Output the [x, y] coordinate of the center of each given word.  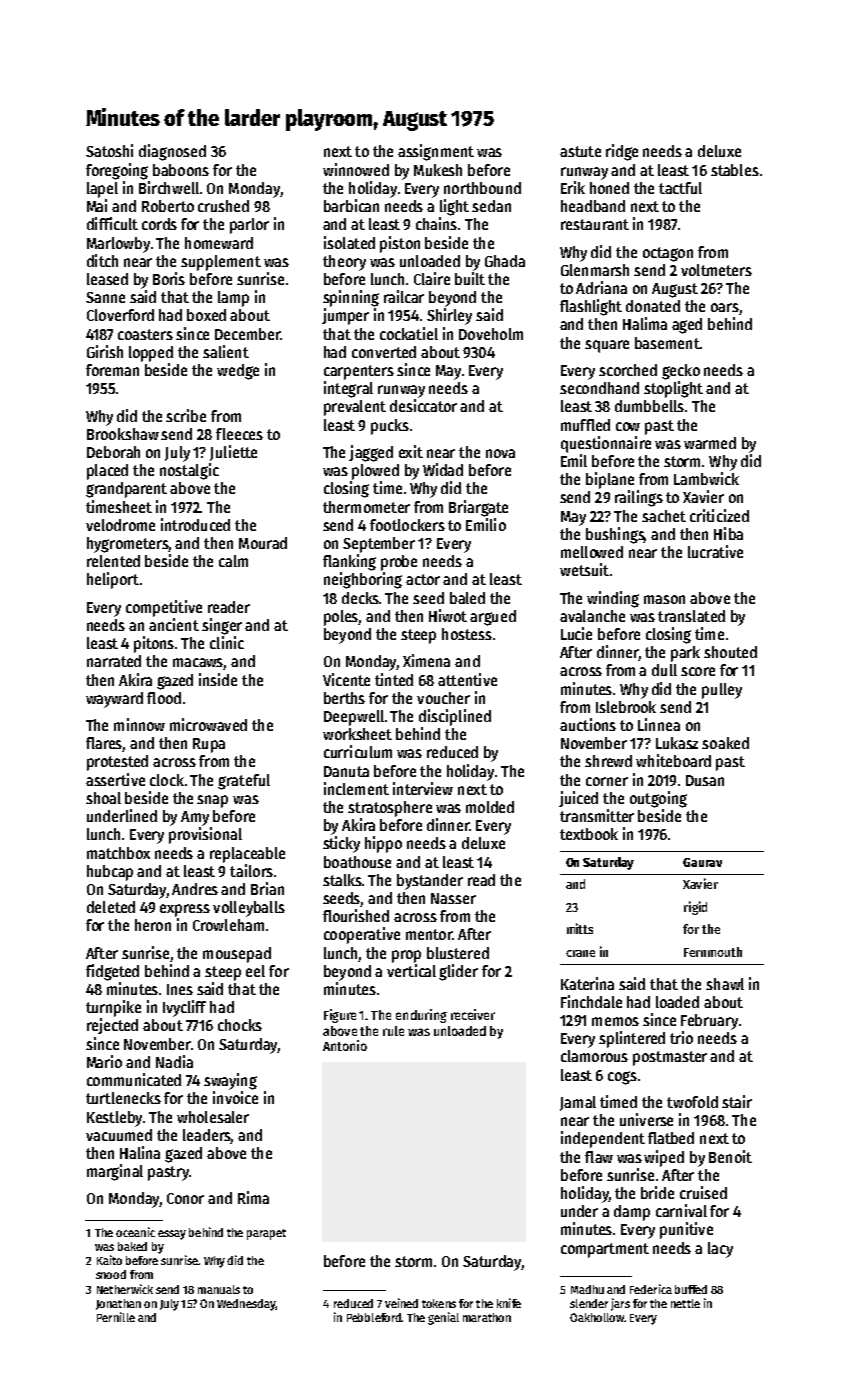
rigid [695, 908]
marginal [115, 1172]
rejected [112, 1026]
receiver [473, 1014]
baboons [181, 170]
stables [735, 170]
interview [423, 788]
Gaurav [702, 862]
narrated [114, 661]
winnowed [356, 169]
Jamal [578, 1103]
